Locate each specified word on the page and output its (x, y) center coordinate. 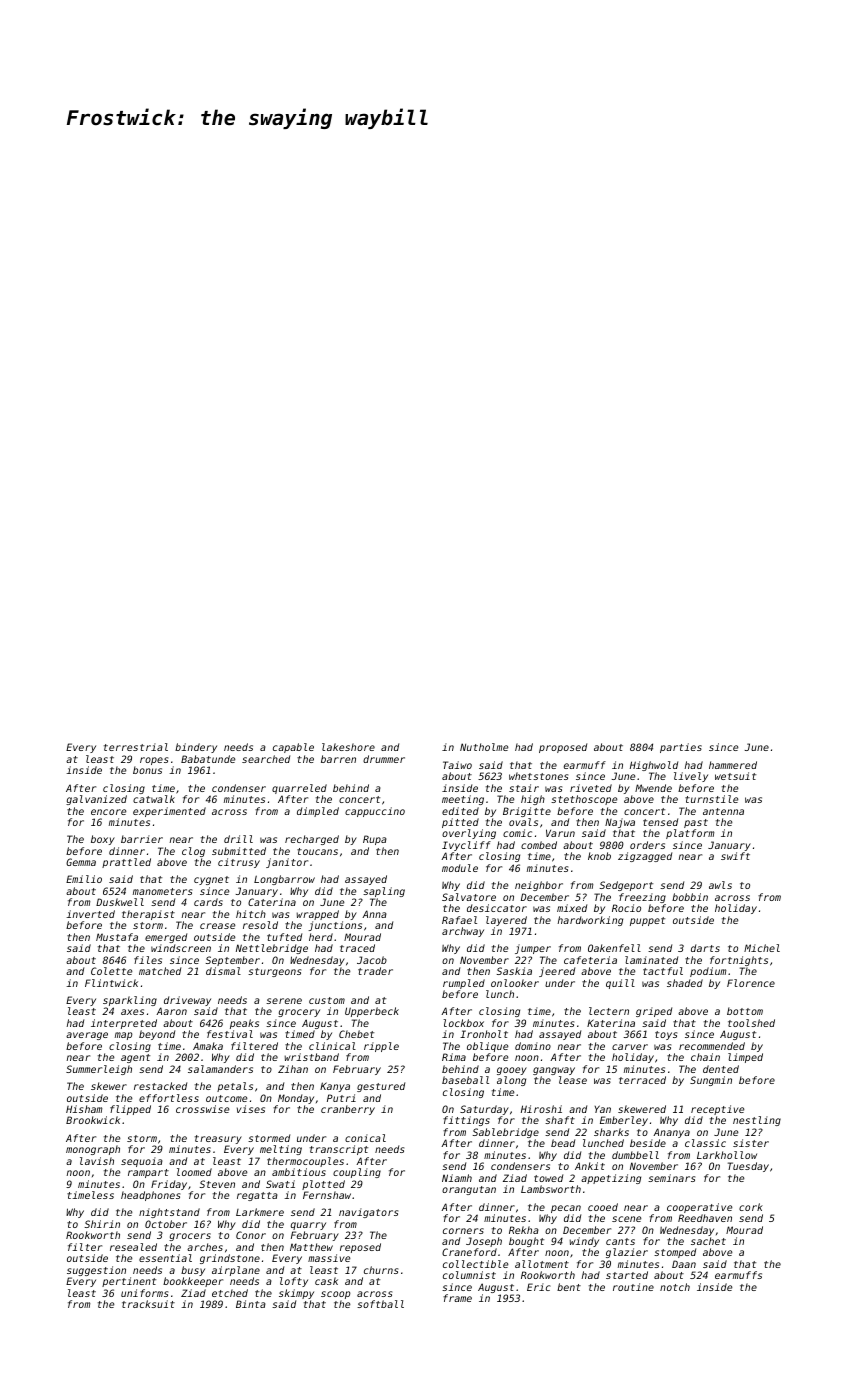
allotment (542, 1264)
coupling (357, 1173)
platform (690, 834)
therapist (148, 915)
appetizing (611, 1179)
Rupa (375, 840)
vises (251, 1109)
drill (238, 839)
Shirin (102, 1224)
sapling (384, 892)
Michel (762, 948)
